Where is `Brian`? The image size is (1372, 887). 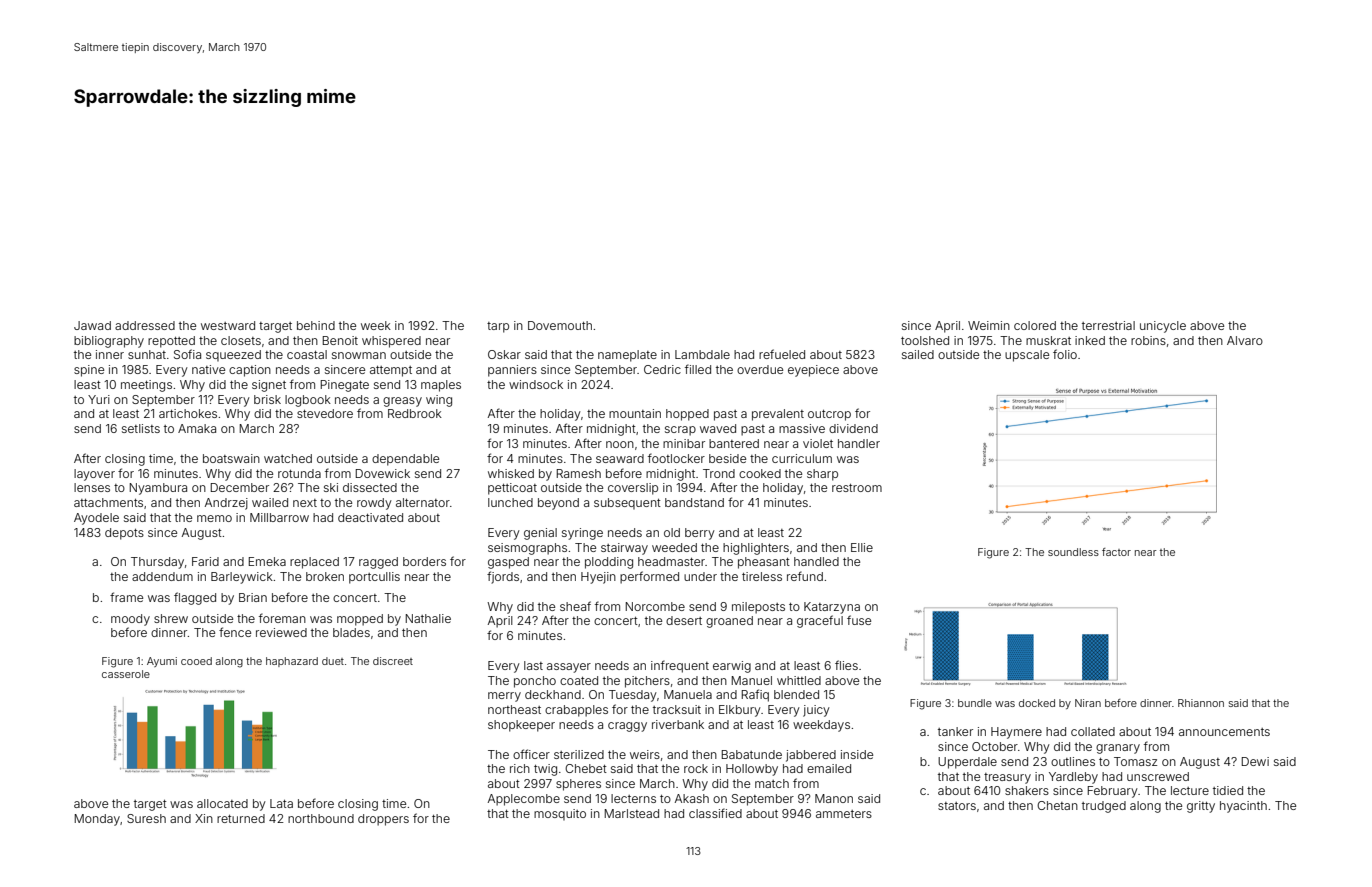
Brian is located at coordinates (253, 597).
